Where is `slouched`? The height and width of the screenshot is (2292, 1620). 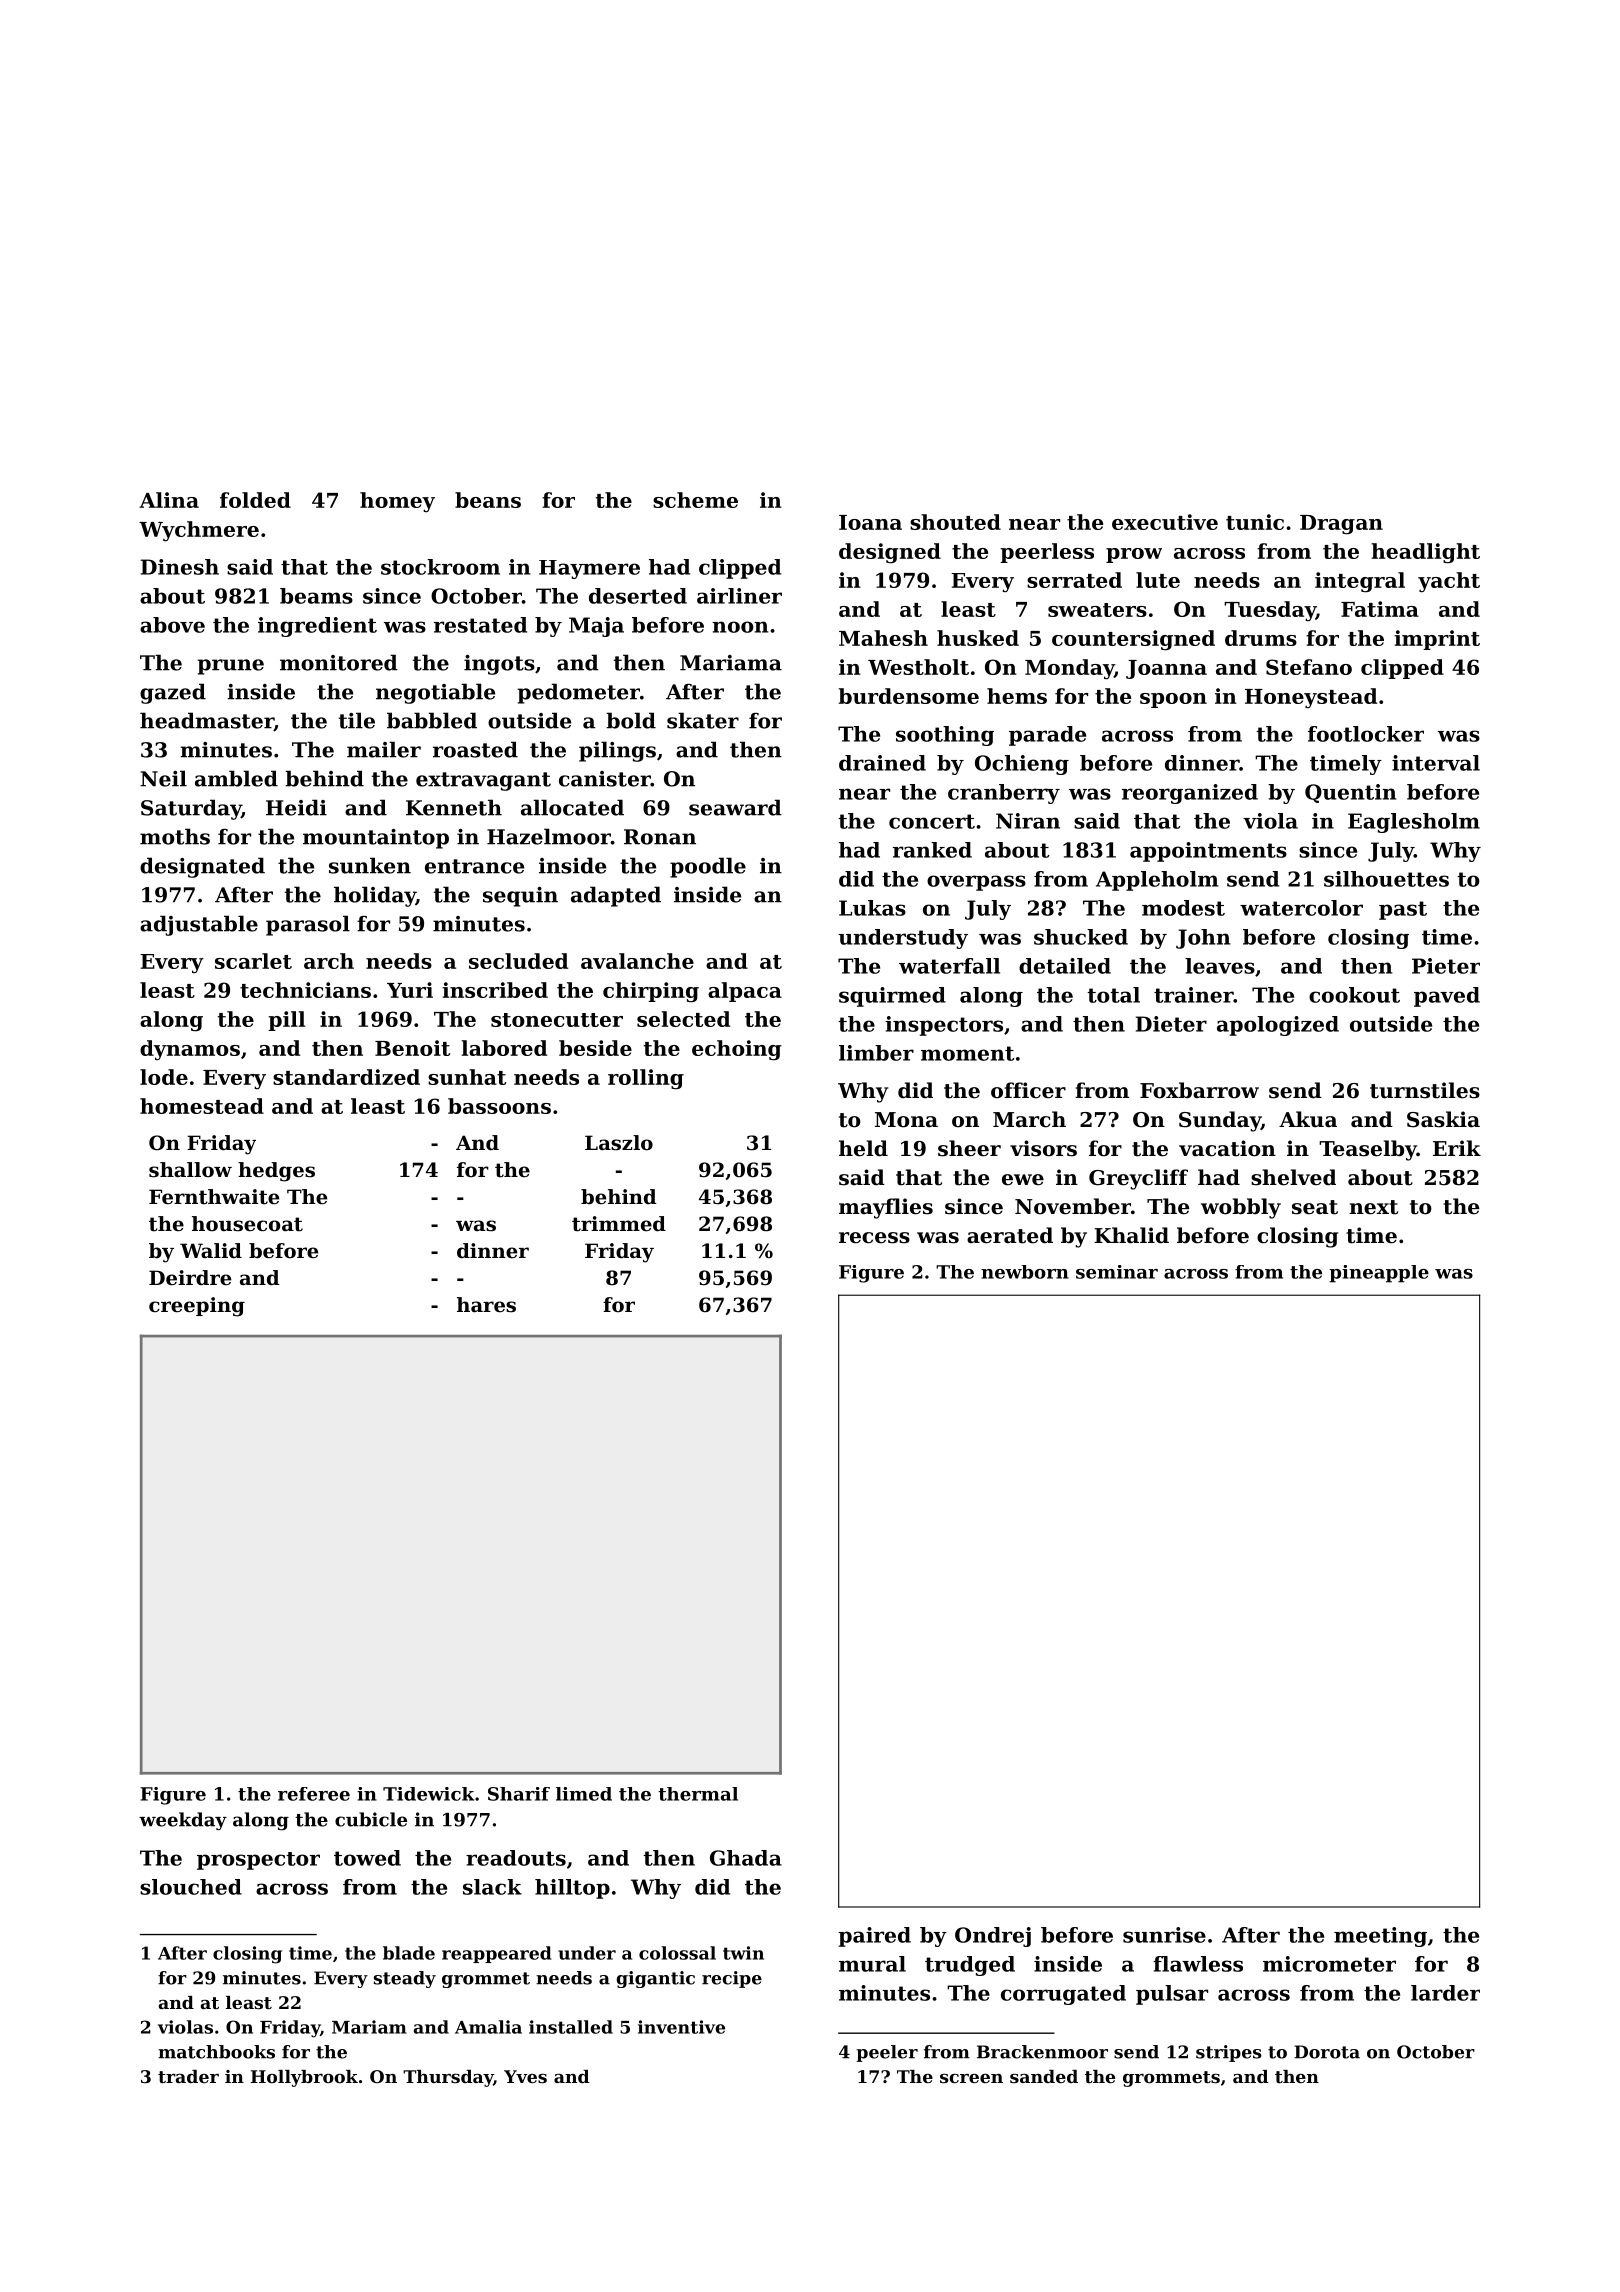
slouched is located at coordinates (191, 1887).
